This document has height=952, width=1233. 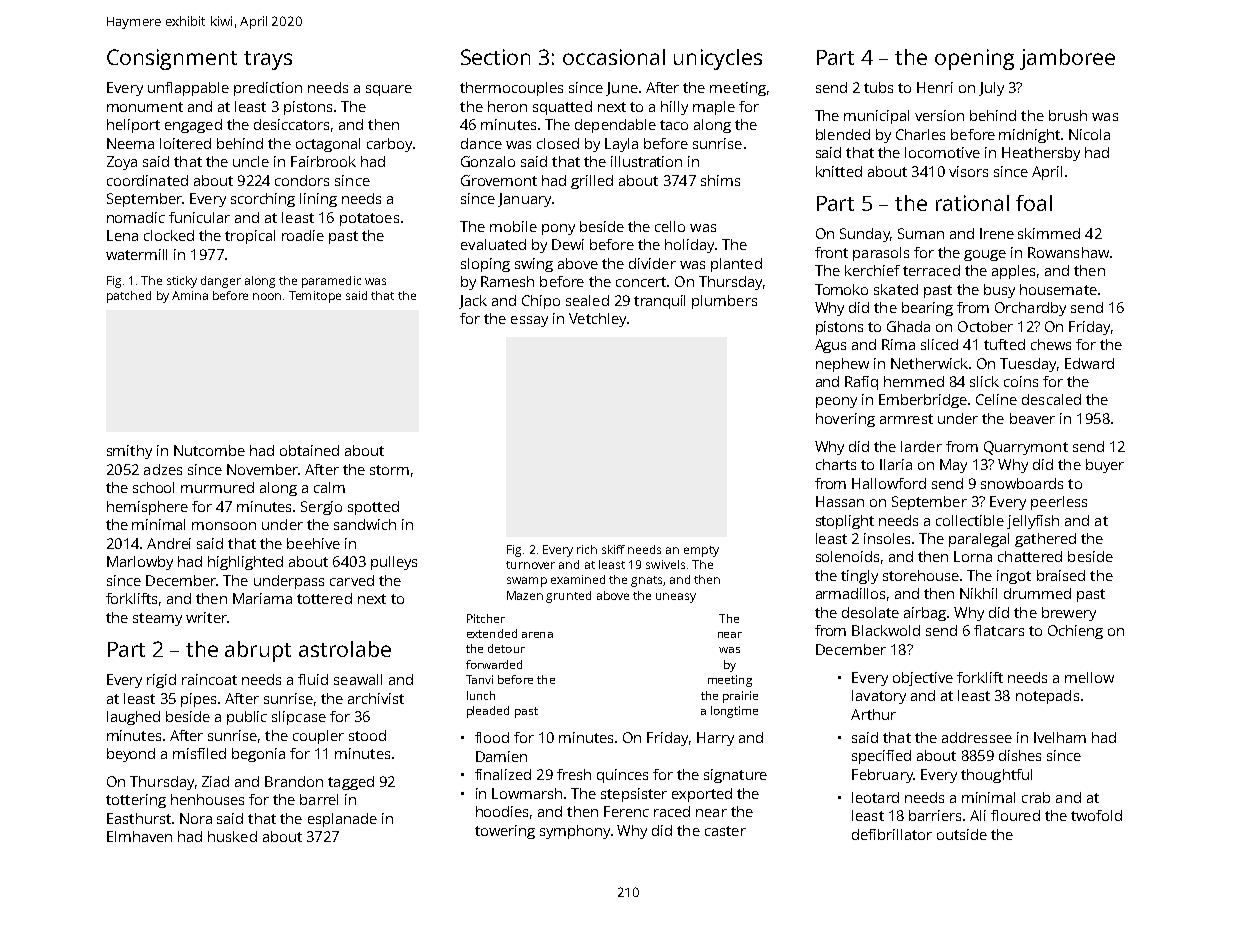 I want to click on heliport, so click(x=133, y=126).
